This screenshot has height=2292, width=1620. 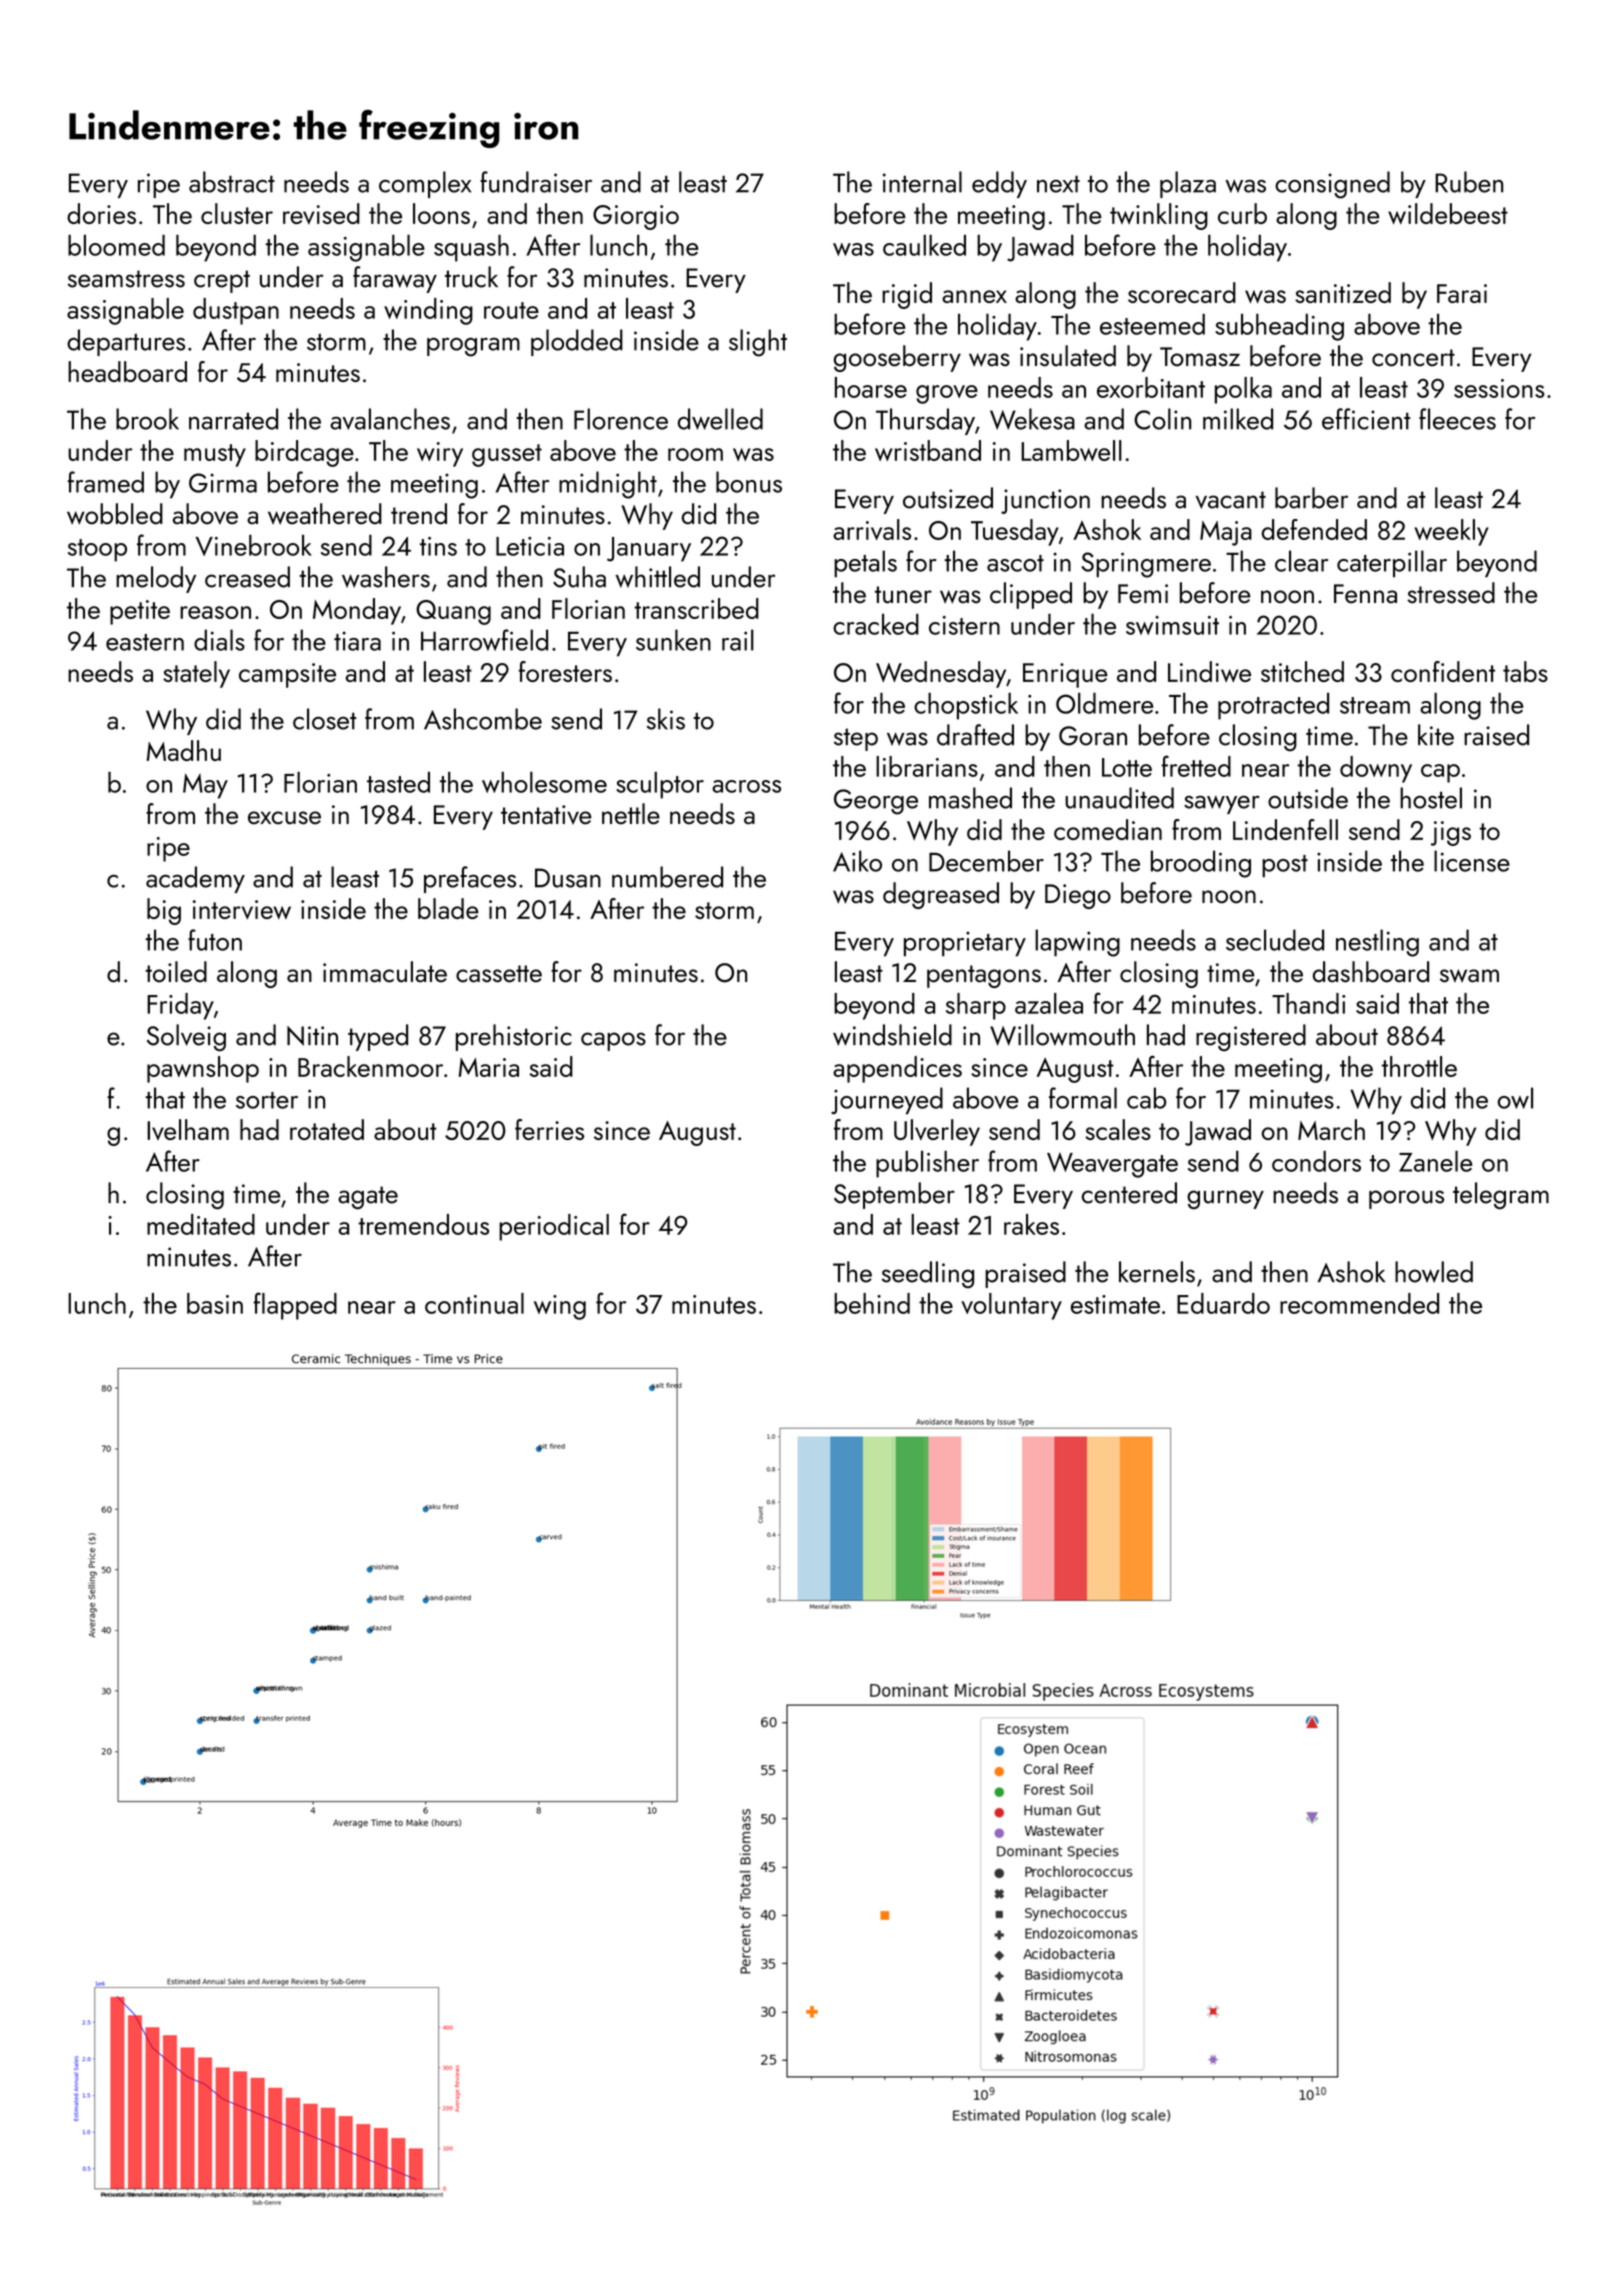 I want to click on immaculate, so click(x=385, y=972).
